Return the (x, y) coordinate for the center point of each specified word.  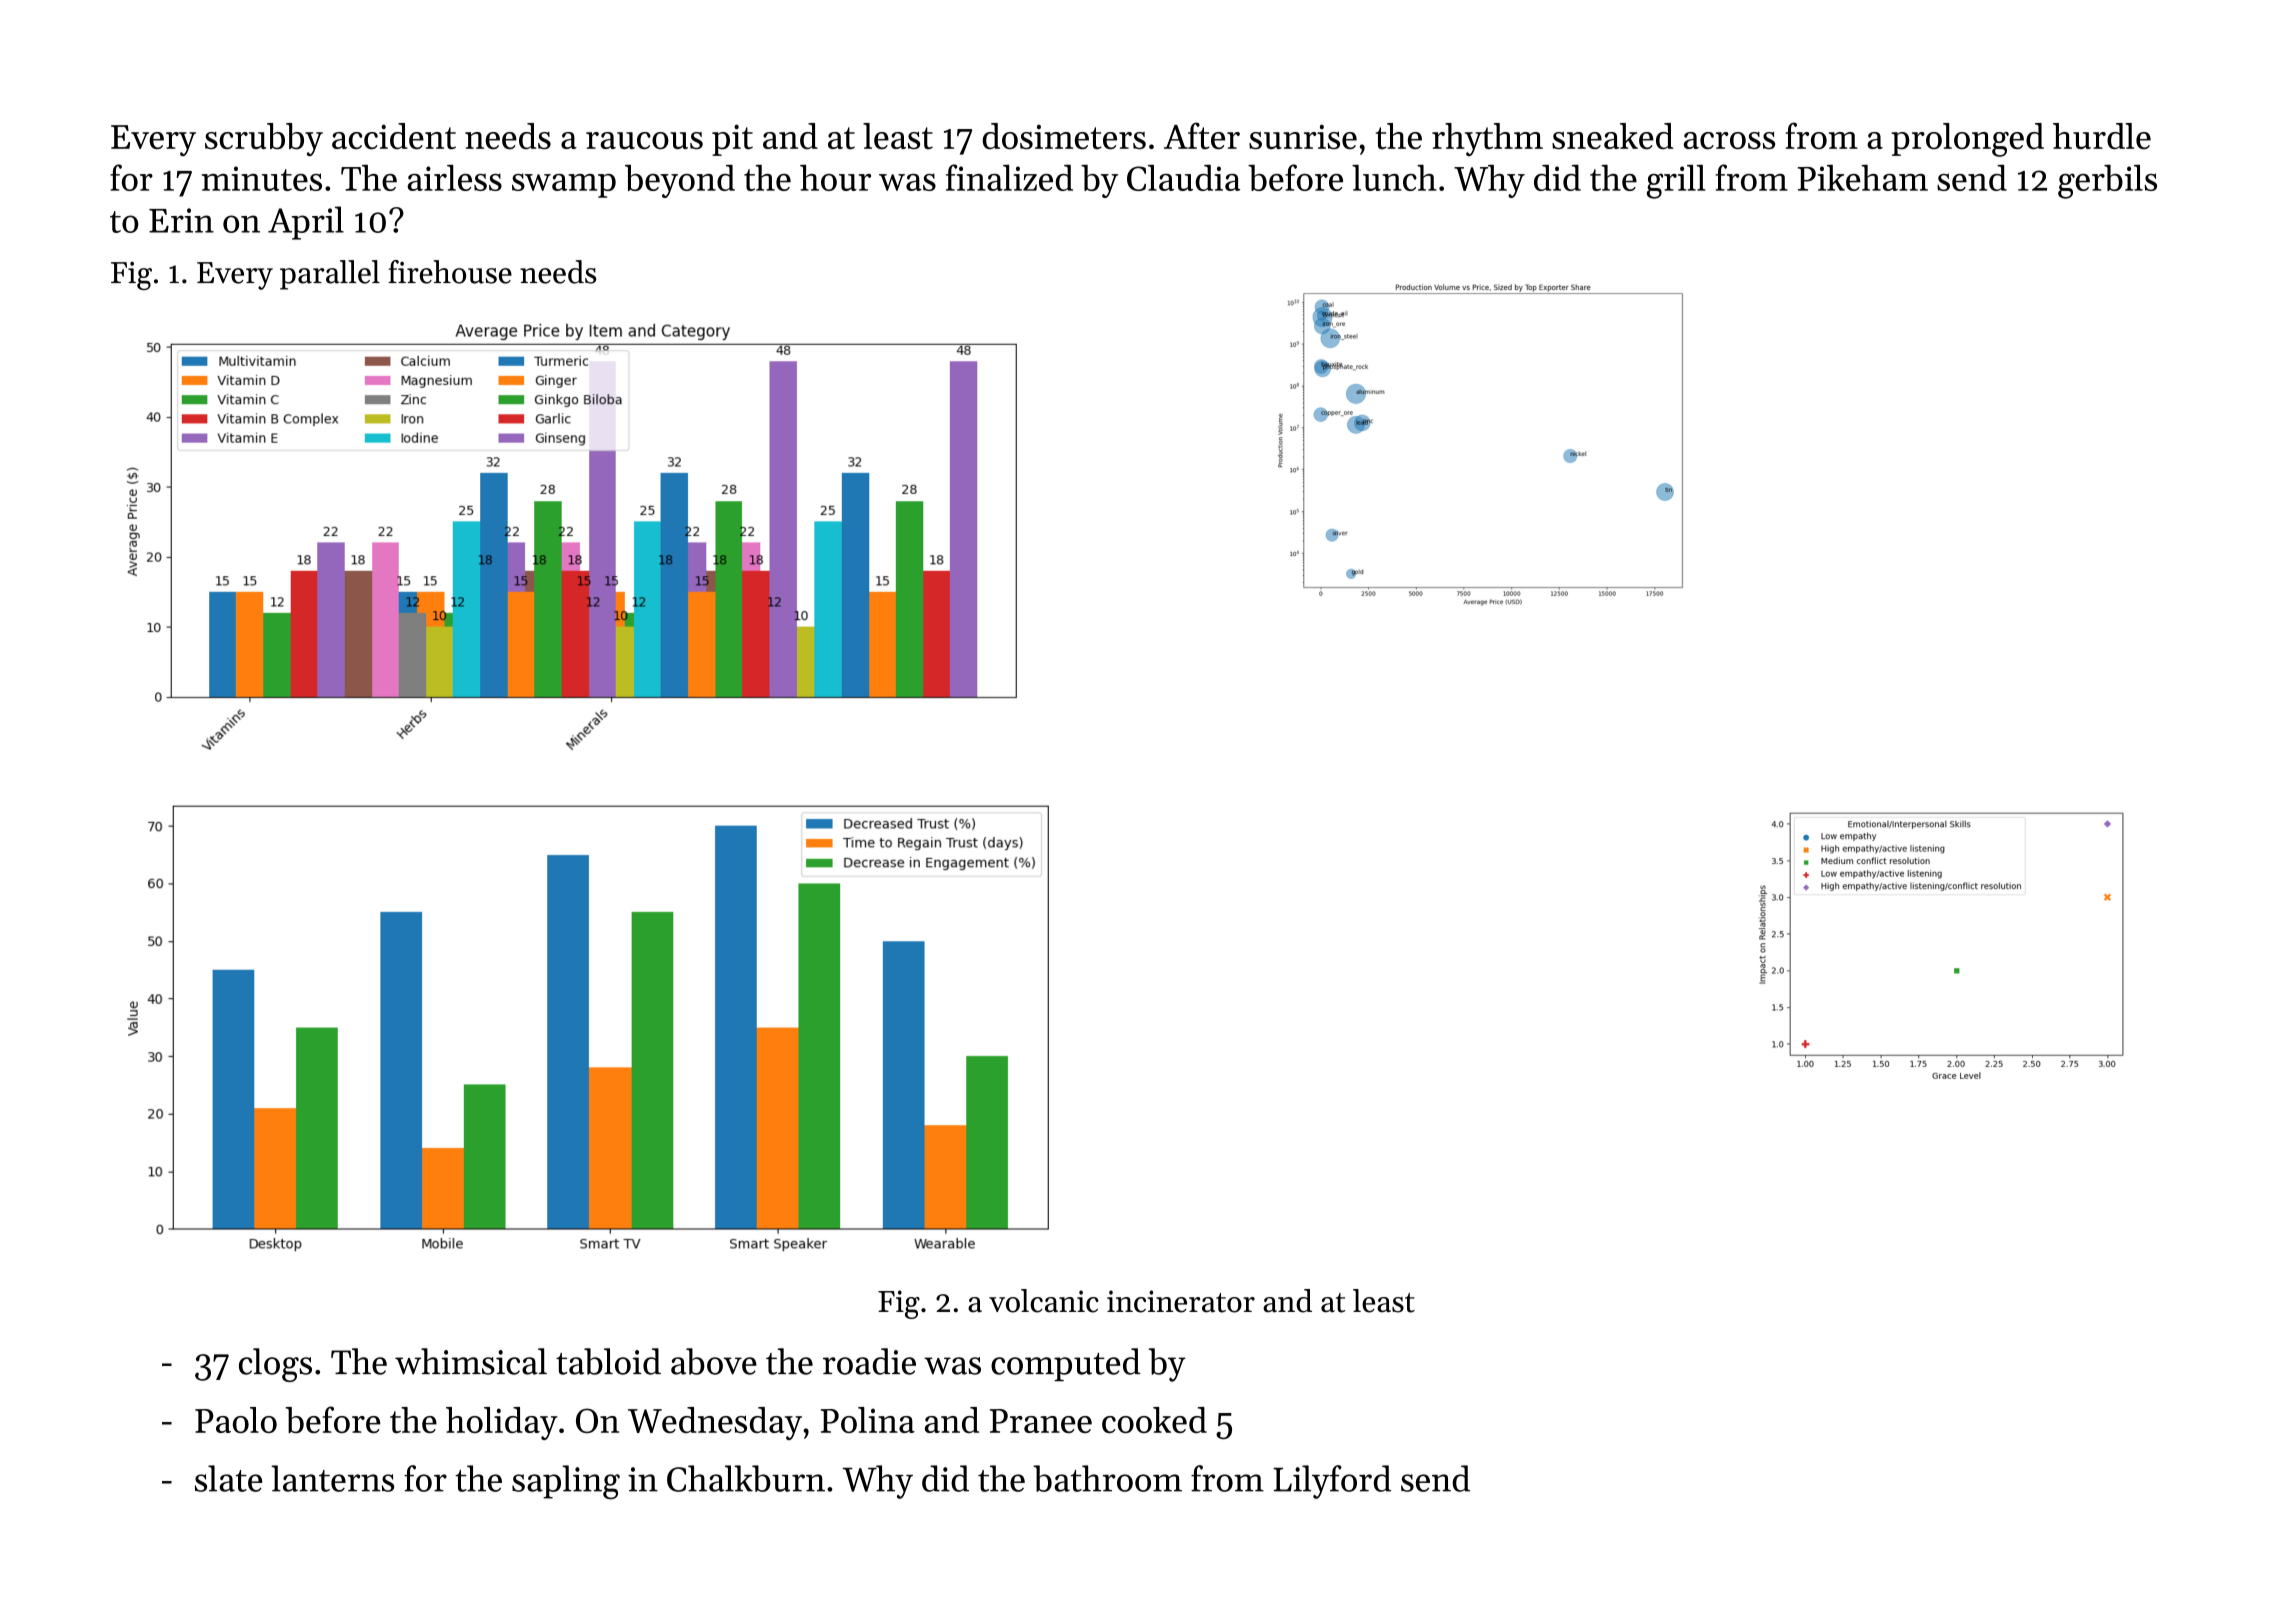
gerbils (2107, 181)
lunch (1394, 177)
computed (1066, 1364)
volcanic (1044, 1301)
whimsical (471, 1361)
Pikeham (1863, 177)
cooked (1154, 1420)
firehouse (450, 272)
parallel (330, 275)
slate (229, 1478)
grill (1676, 182)
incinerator (1181, 1301)
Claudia (1183, 177)
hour (835, 178)
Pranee (1041, 1421)
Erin (181, 220)
